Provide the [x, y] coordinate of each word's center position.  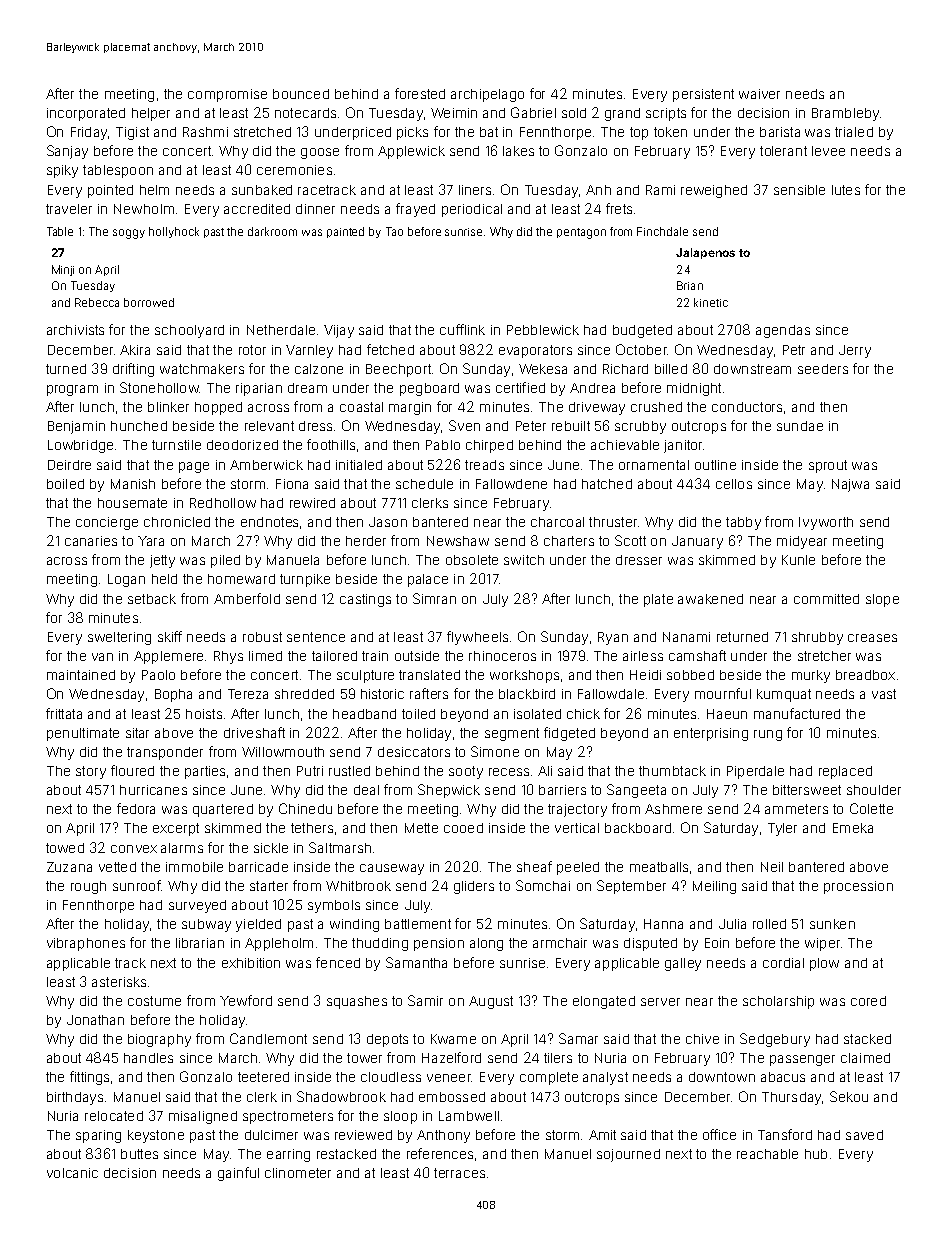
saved [864, 1135]
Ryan [613, 638]
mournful [723, 693]
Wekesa [543, 369]
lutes [846, 190]
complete [549, 1078]
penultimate [83, 734]
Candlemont [268, 1038]
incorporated [86, 114]
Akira [135, 350]
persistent [703, 95]
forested [420, 93]
